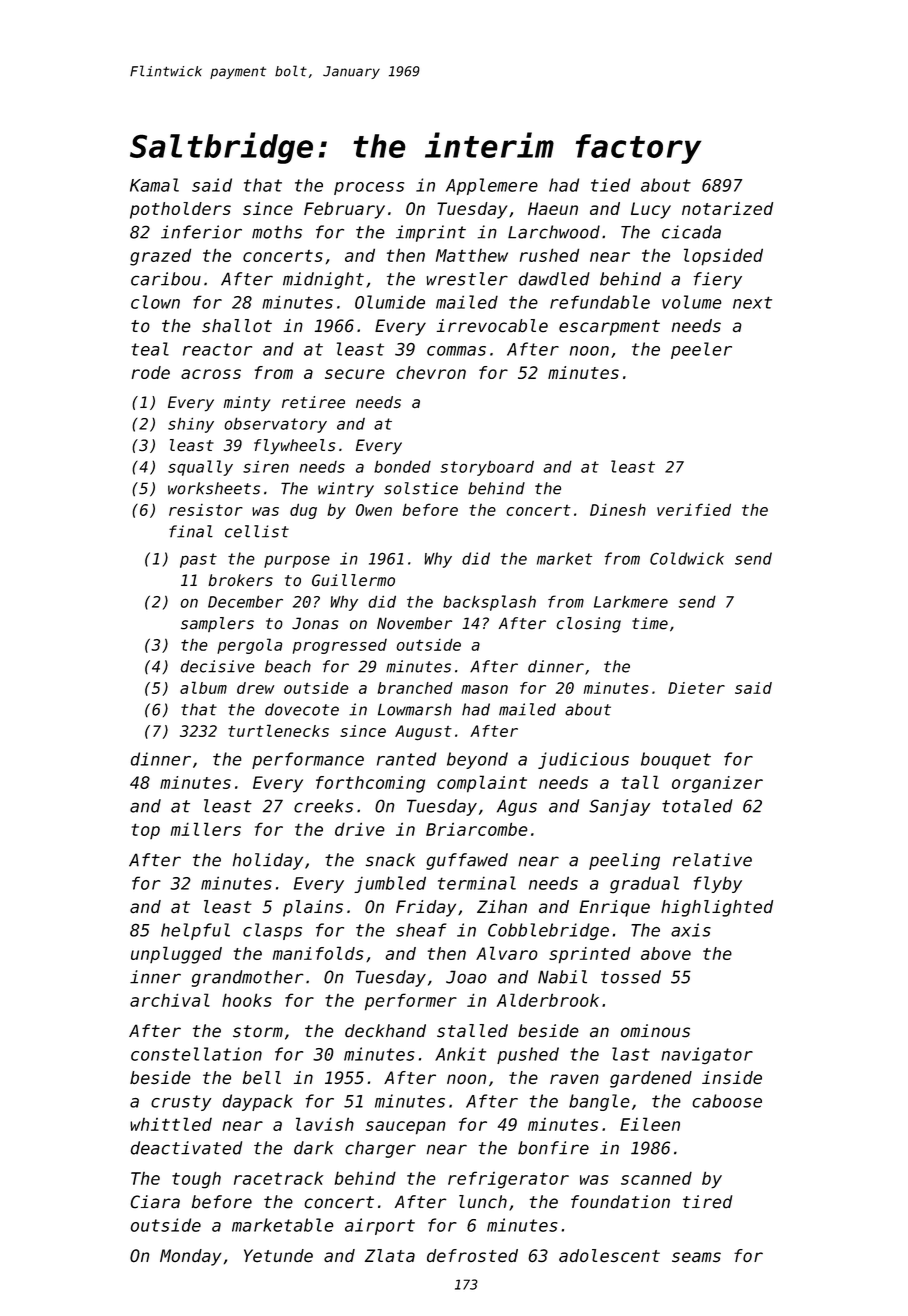 This screenshot has height=1316, width=908. Describe the element at coordinates (687, 558) in the screenshot. I see `Coldwick` at that location.
